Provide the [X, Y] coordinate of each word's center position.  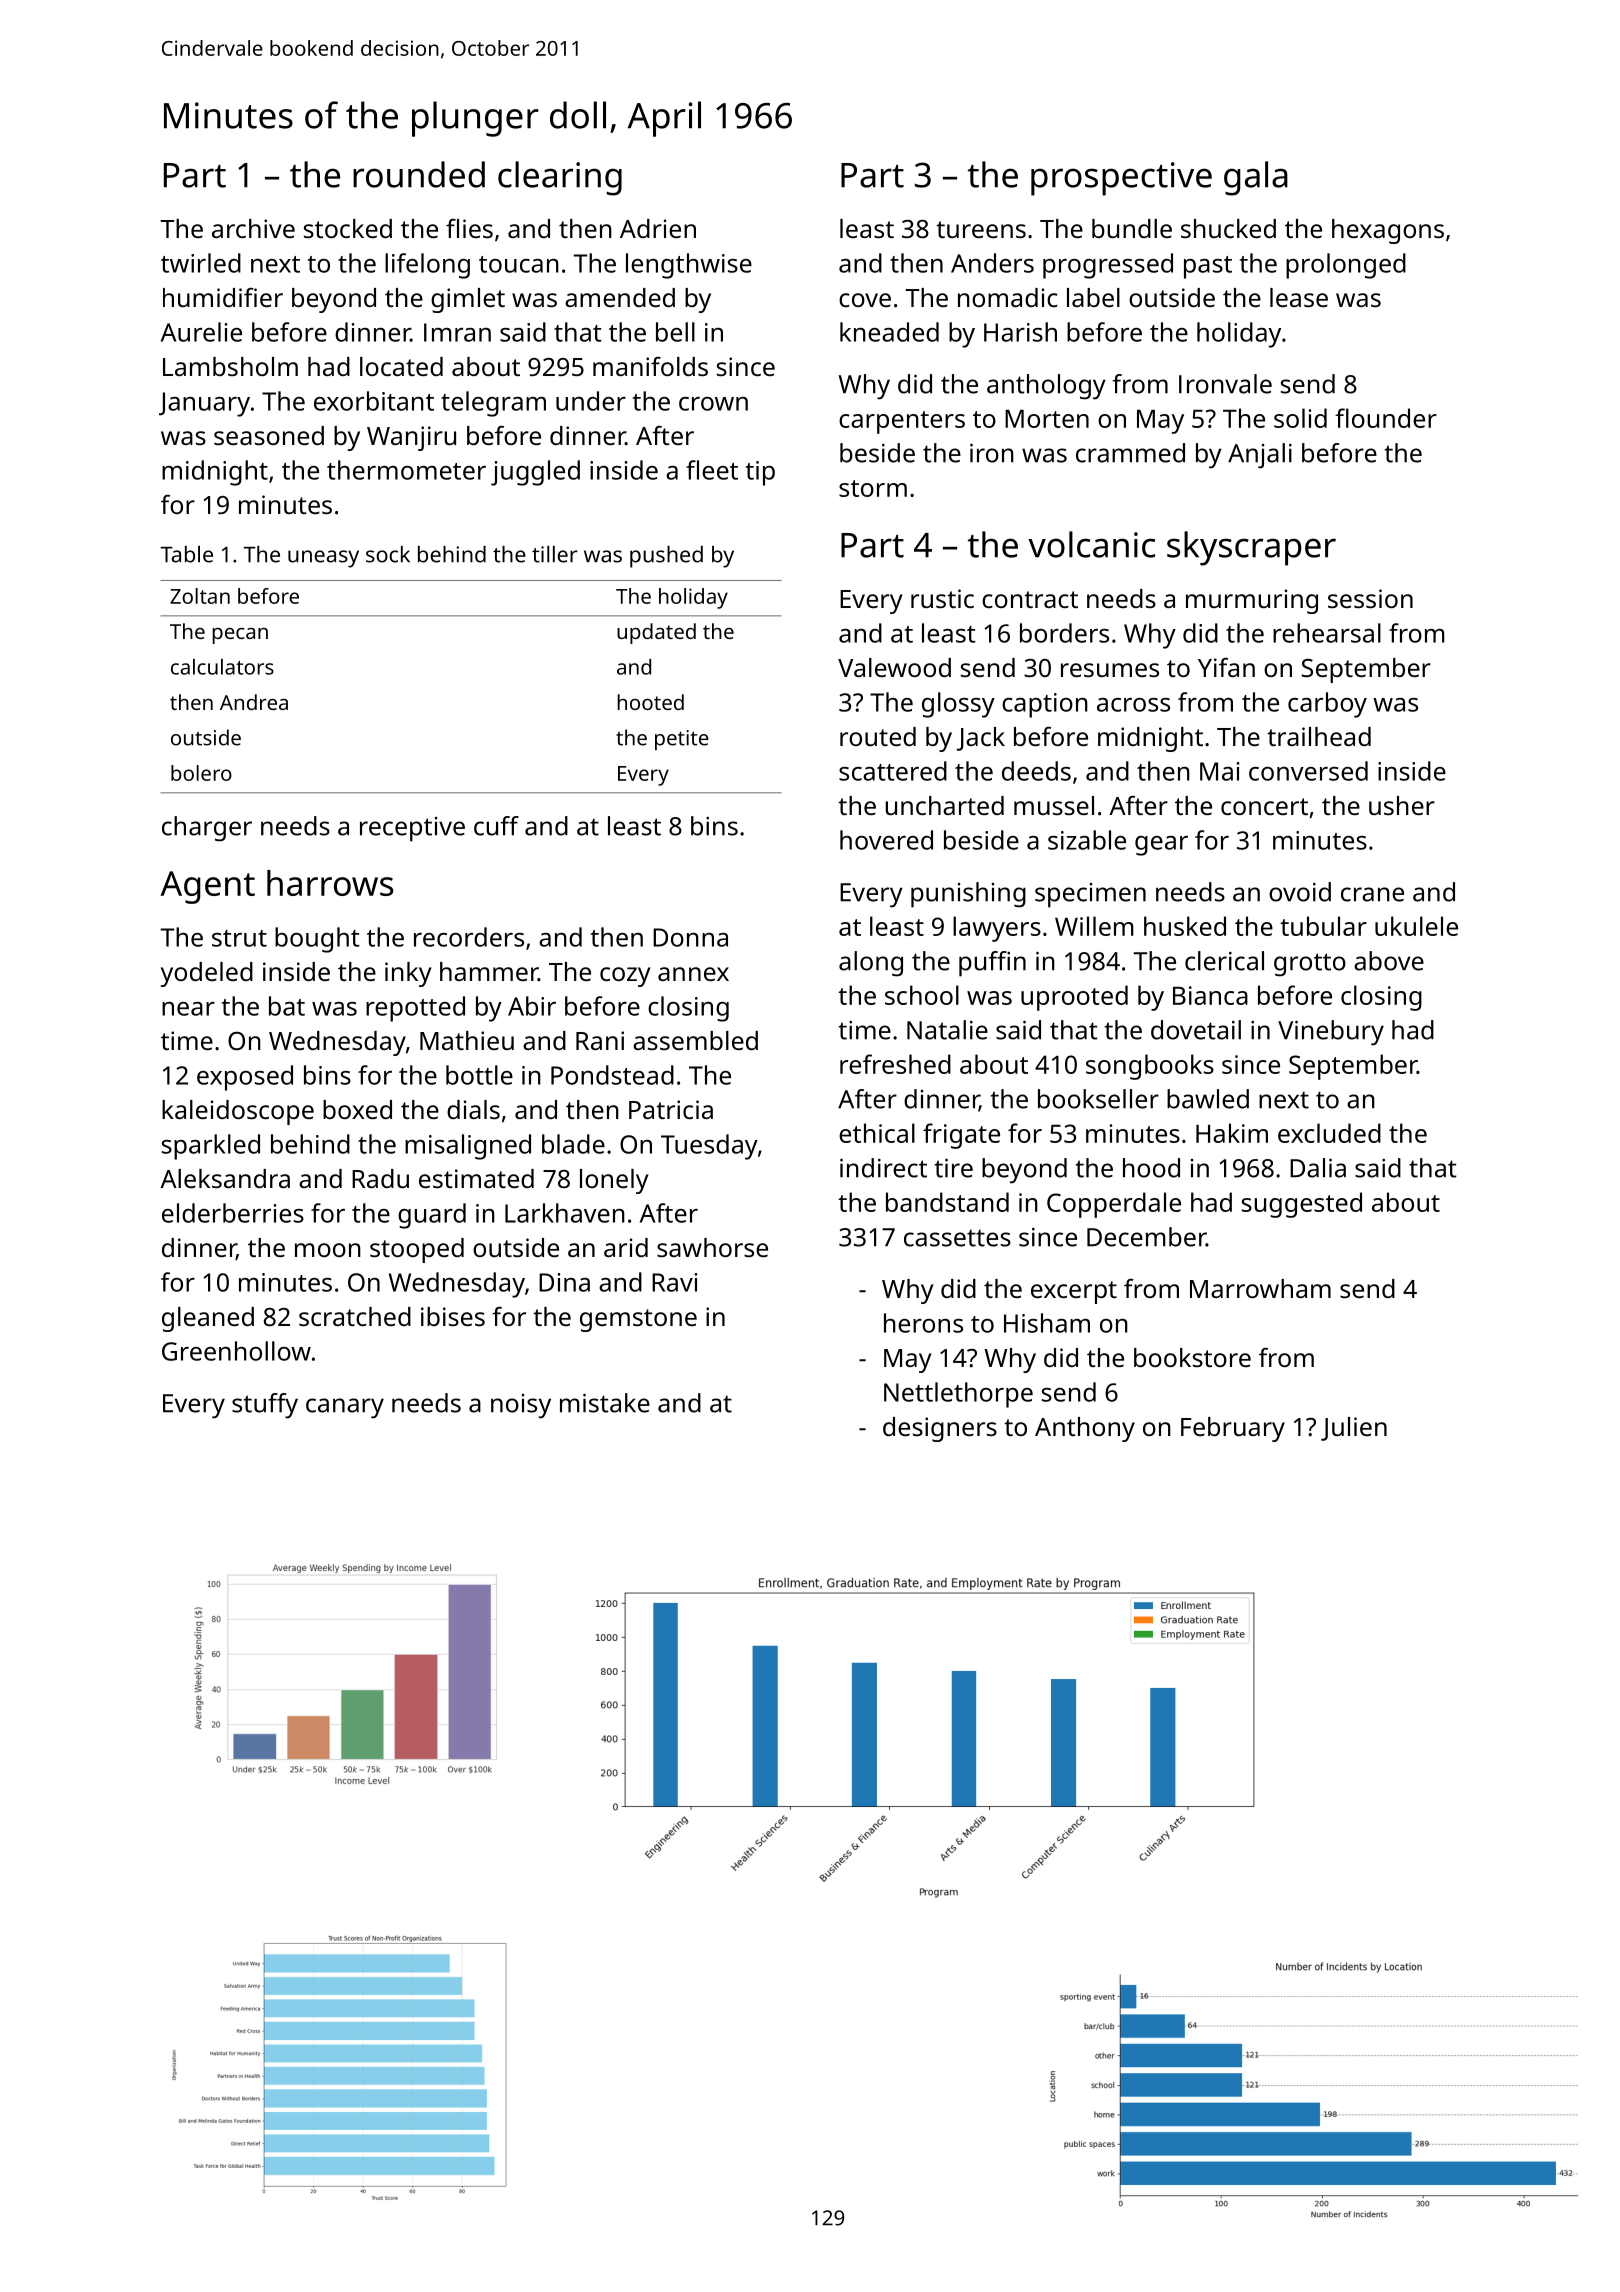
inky [408, 974]
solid [1300, 418]
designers [940, 1429]
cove [865, 300]
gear [1161, 846]
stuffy [265, 1406]
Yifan [1226, 667]
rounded [419, 174]
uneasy [323, 559]
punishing [968, 895]
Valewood [894, 667]
